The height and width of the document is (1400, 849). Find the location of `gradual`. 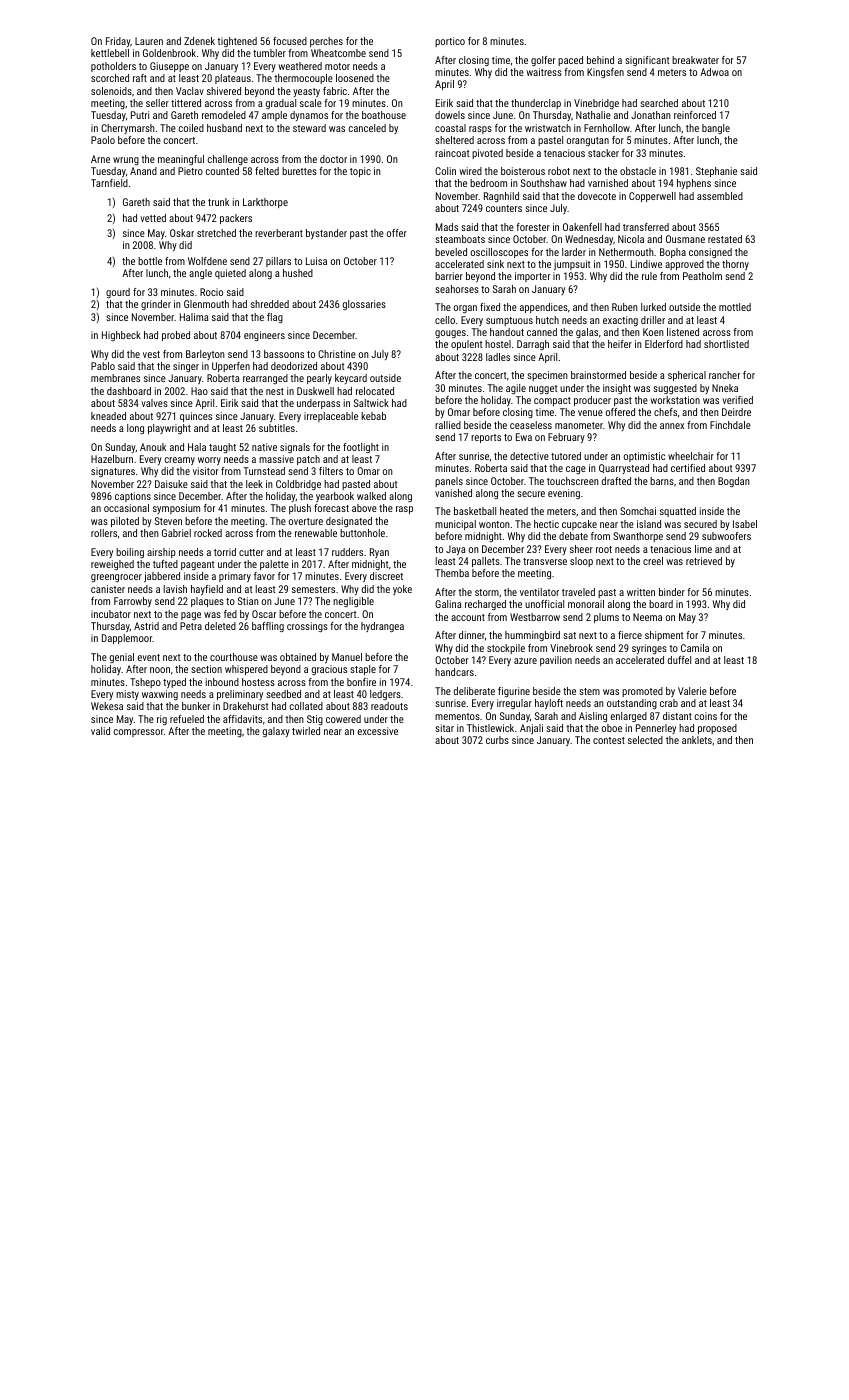

gradual is located at coordinates (281, 104).
